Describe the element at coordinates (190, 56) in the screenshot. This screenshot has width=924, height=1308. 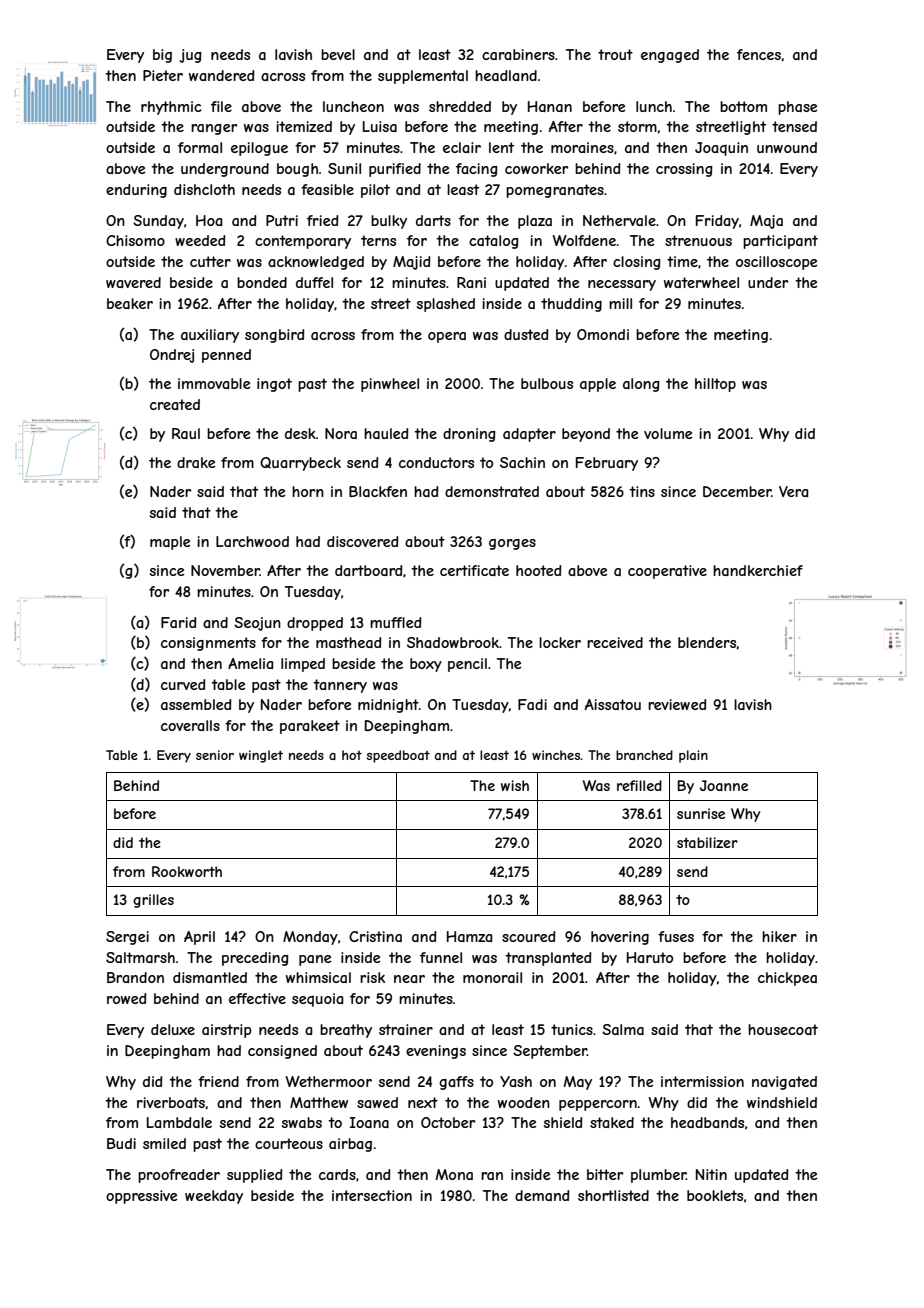
I see `jug` at that location.
